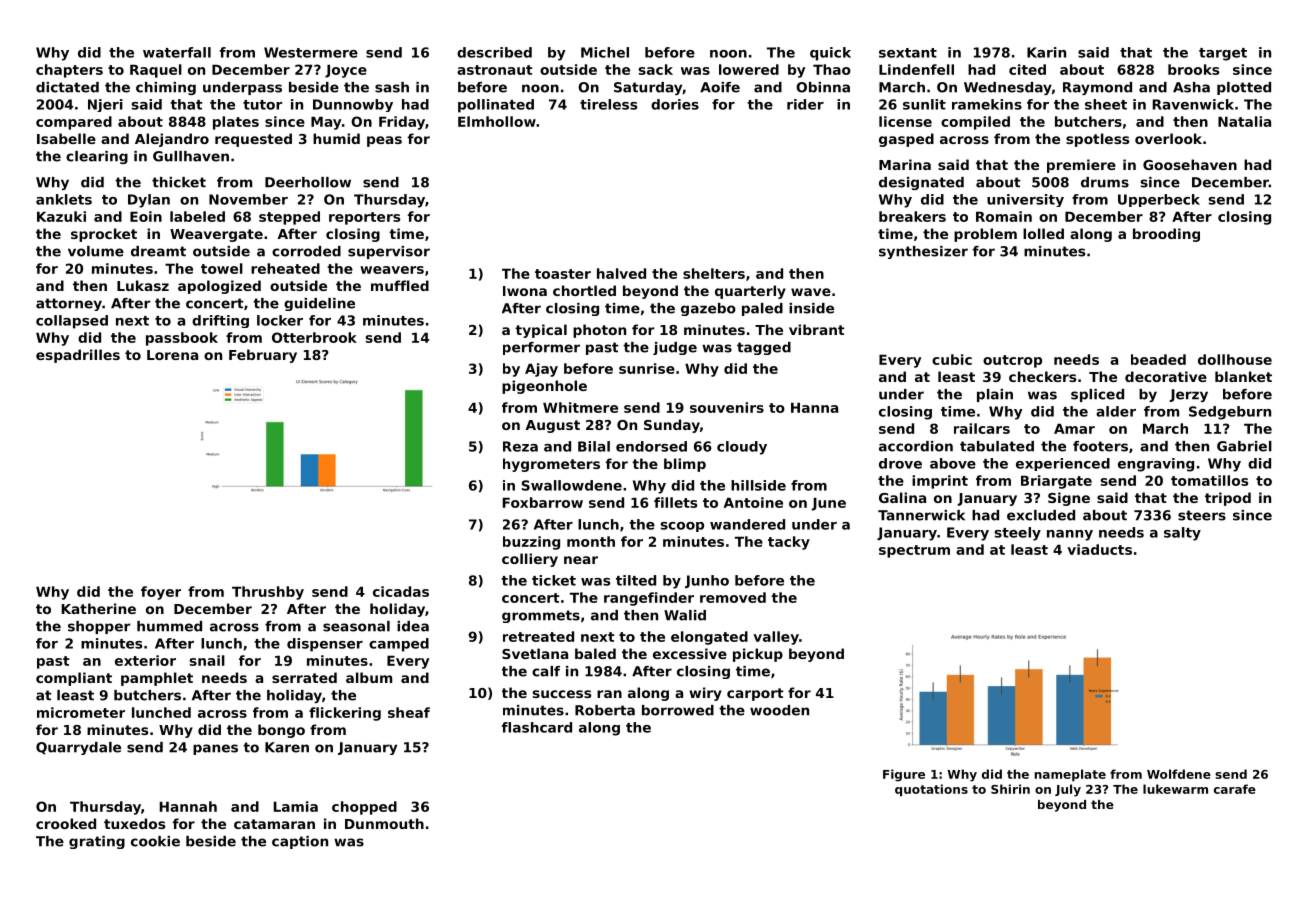  I want to click on Otterbrook, so click(314, 337).
